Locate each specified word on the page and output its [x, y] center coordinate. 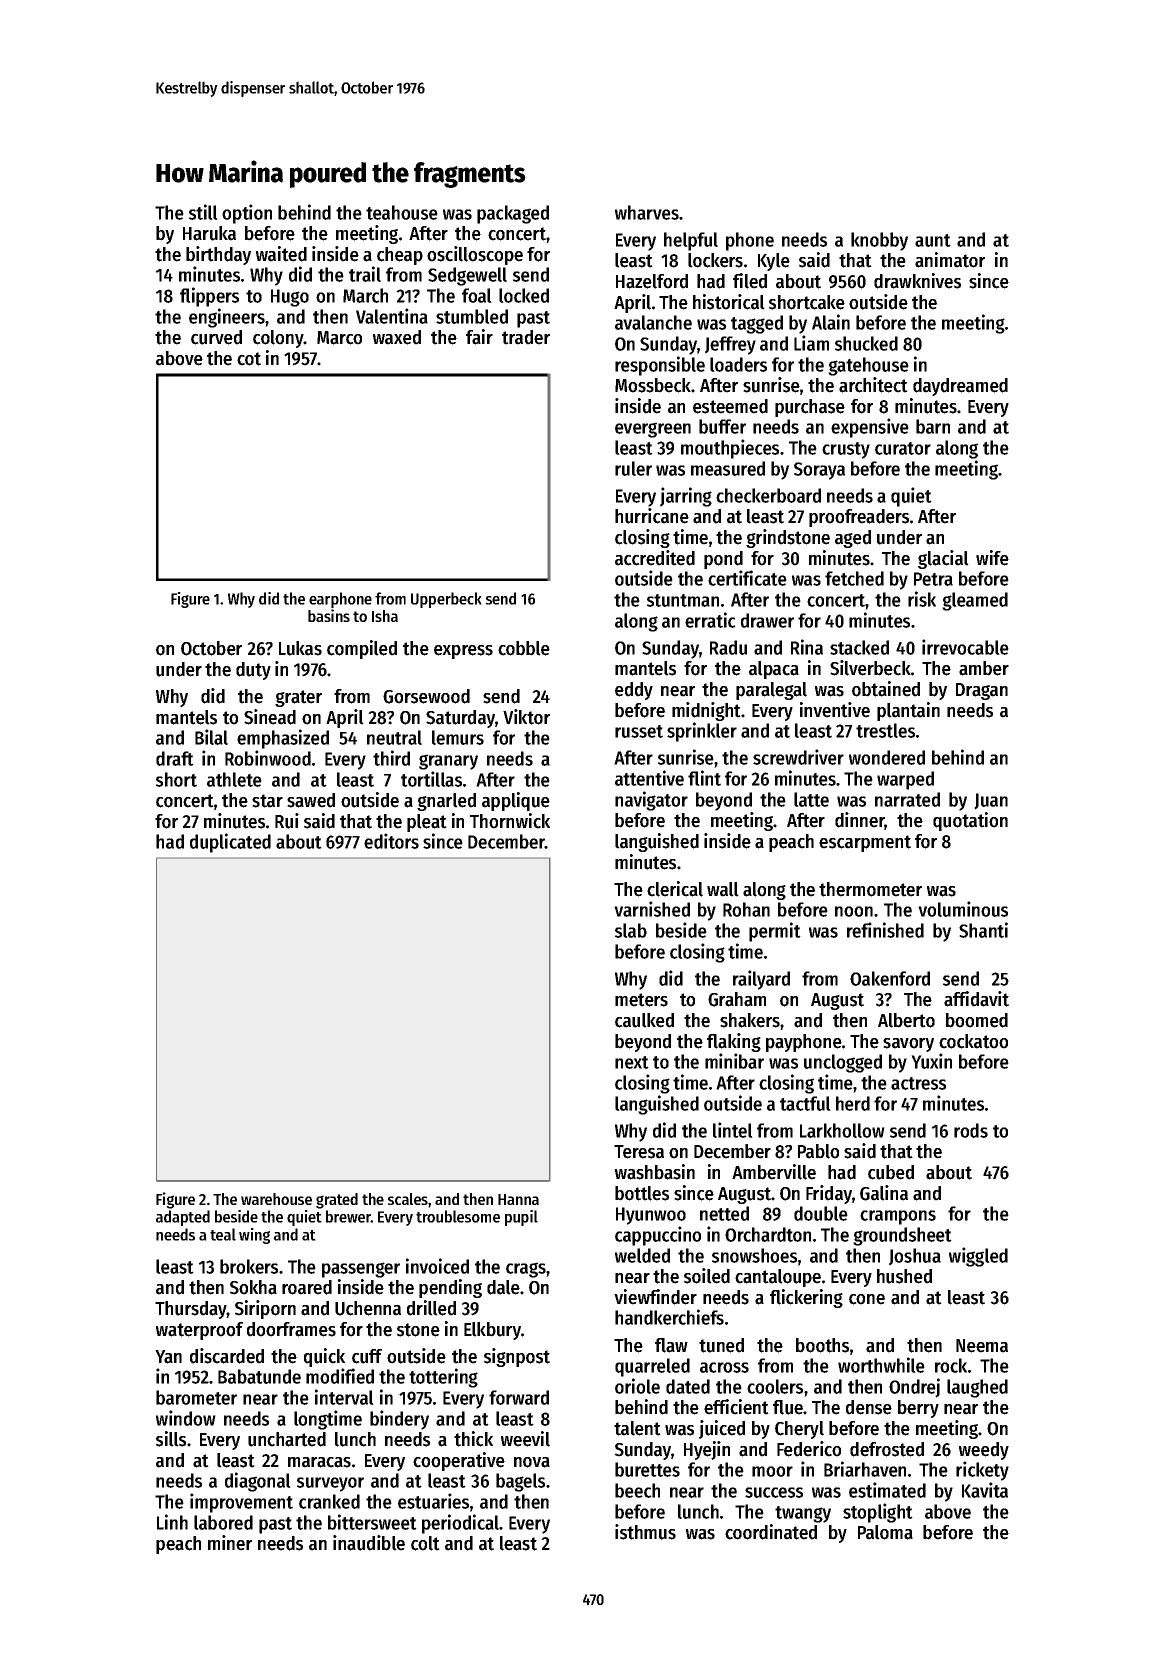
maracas [319, 1462]
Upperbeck [446, 600]
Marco [339, 338]
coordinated [771, 1532]
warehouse [276, 1199]
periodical [461, 1524]
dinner [860, 821]
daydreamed [960, 387]
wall [723, 889]
